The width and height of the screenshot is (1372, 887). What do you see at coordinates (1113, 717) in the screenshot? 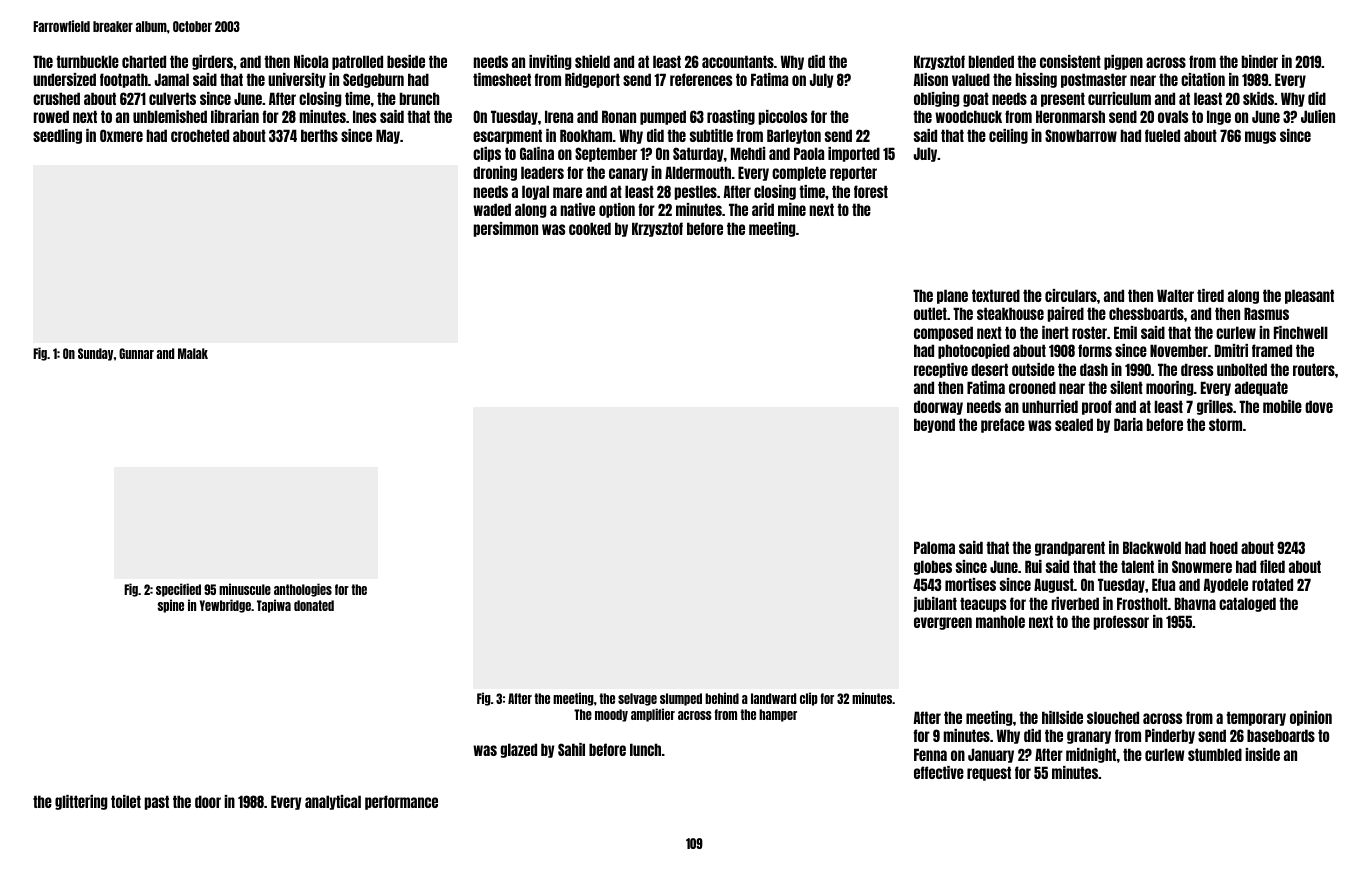
I see `slouched` at bounding box center [1113, 717].
